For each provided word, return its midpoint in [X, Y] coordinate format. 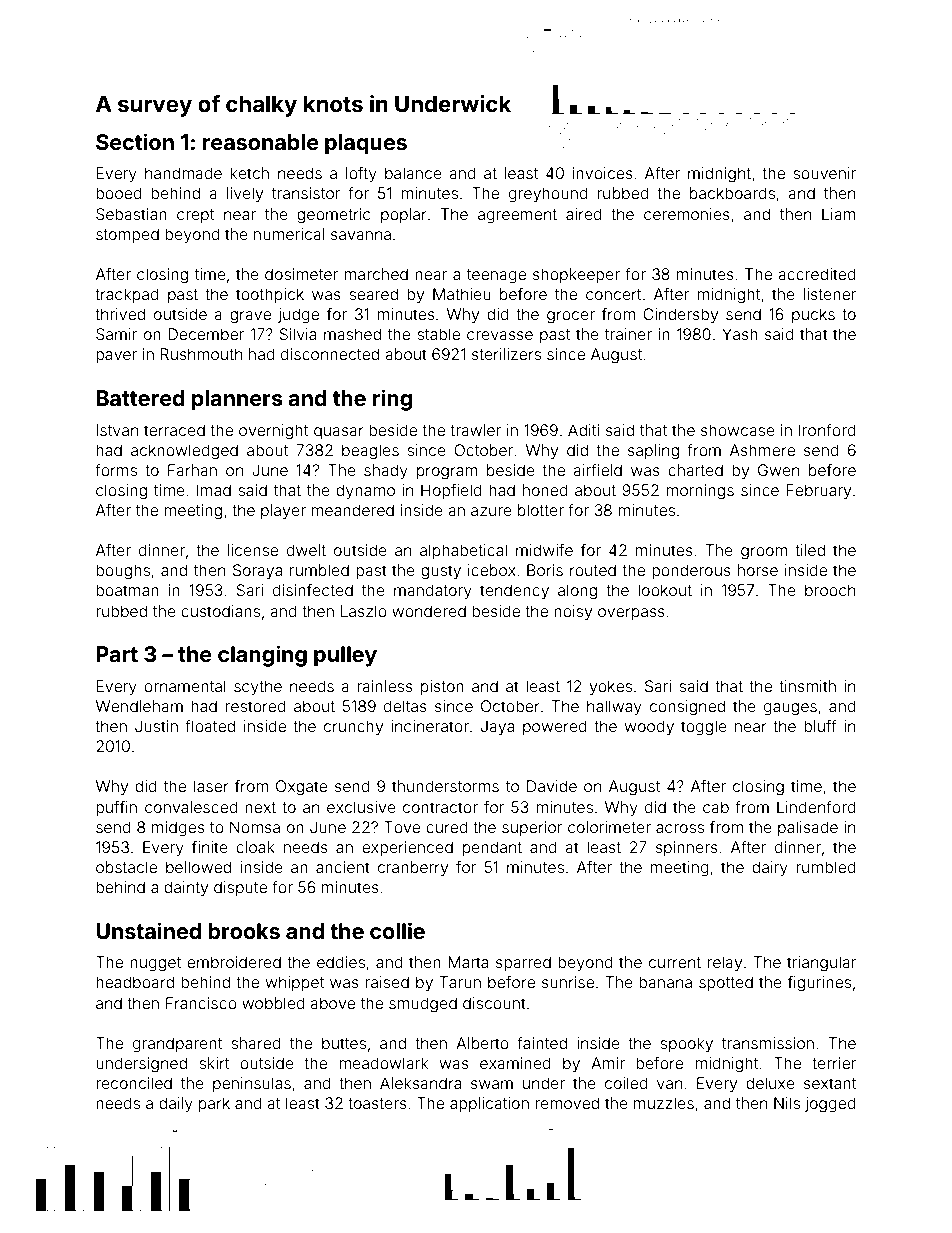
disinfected [313, 590]
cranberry [413, 869]
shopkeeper [576, 275]
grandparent [177, 1045]
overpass [631, 614]
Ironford [827, 430]
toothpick [270, 295]
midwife [544, 550]
